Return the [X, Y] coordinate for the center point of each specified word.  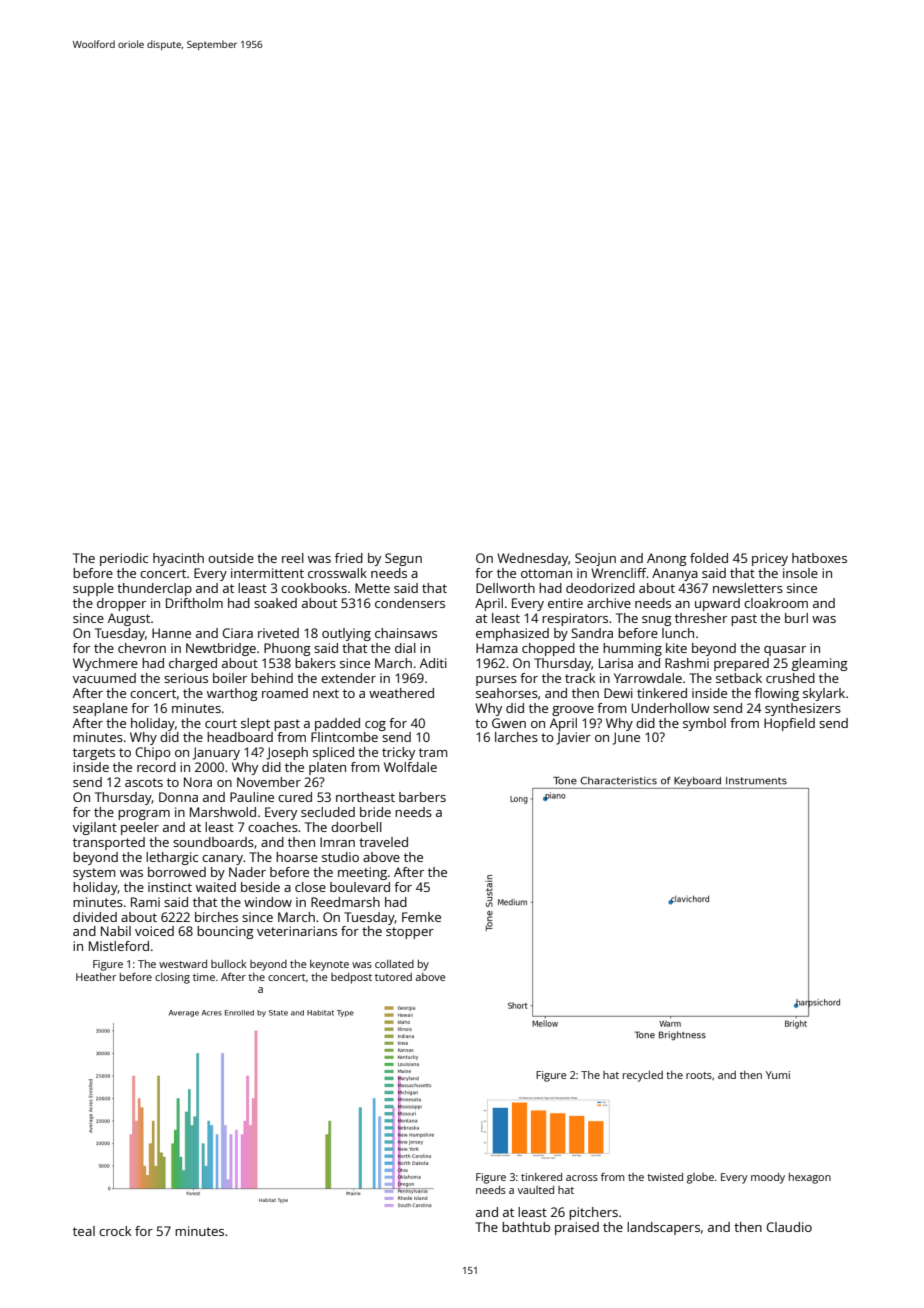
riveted [278, 633]
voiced [154, 931]
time [204, 977]
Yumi [778, 1075]
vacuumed [104, 678]
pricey [770, 559]
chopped [548, 649]
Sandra [592, 633]
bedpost [351, 978]
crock [115, 1231]
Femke [421, 917]
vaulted [536, 1190]
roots [699, 1075]
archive [609, 603]
